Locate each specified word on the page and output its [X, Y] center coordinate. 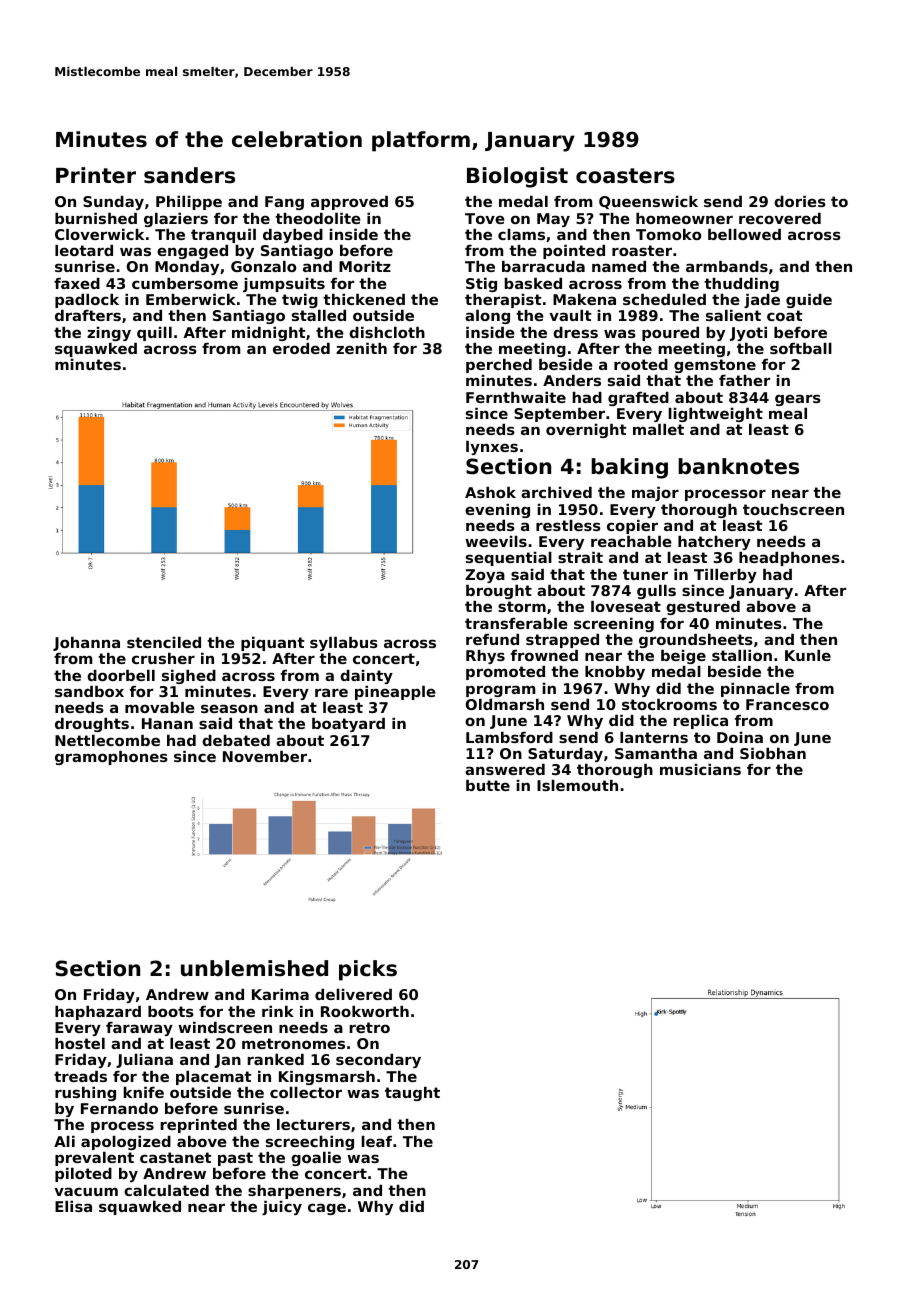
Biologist [517, 177]
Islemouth [577, 785]
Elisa [73, 1206]
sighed [189, 677]
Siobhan [773, 753]
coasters [625, 176]
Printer [96, 175]
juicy [282, 1208]
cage [327, 1209]
